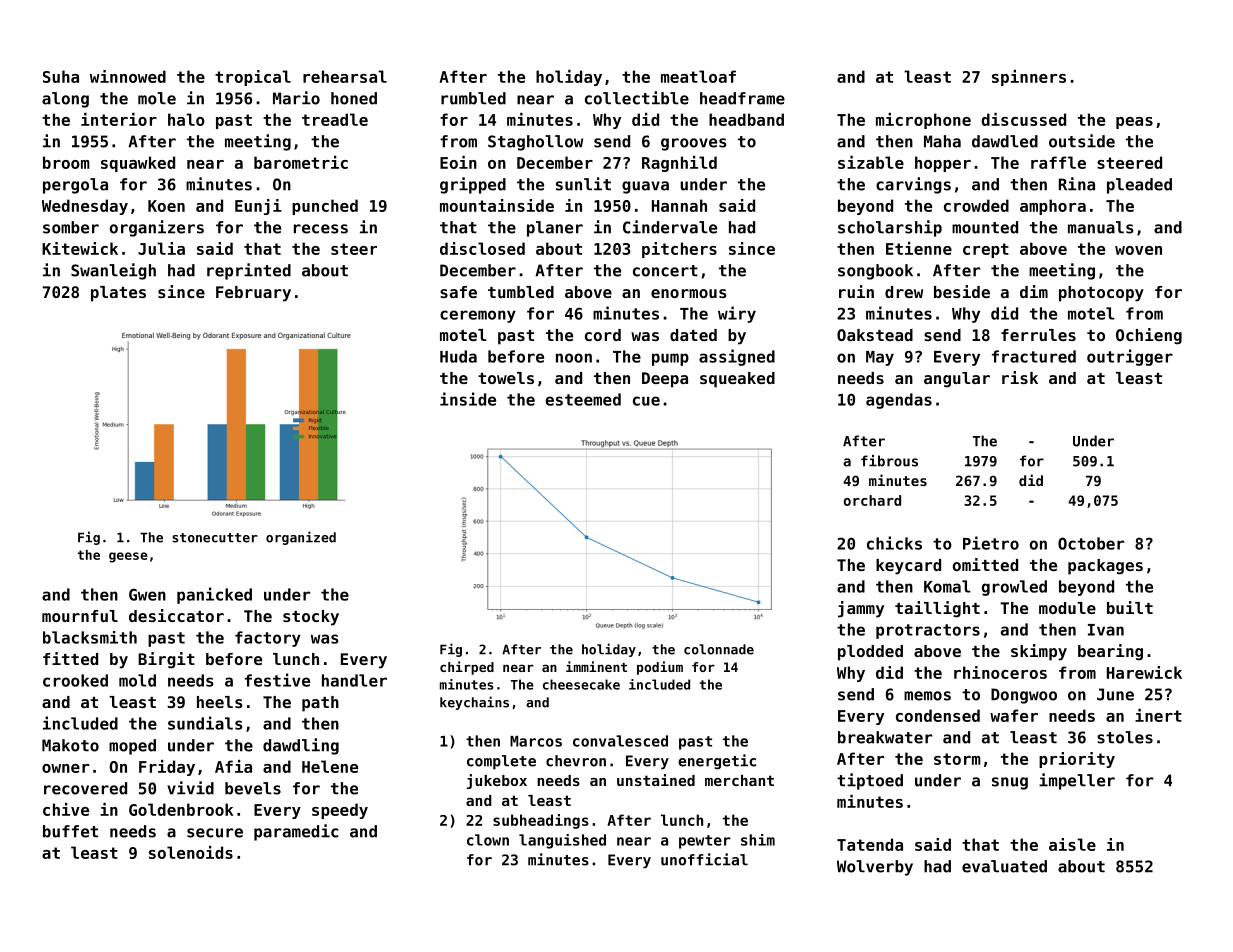 This document has height=952, width=1233. I want to click on somber, so click(71, 227).
